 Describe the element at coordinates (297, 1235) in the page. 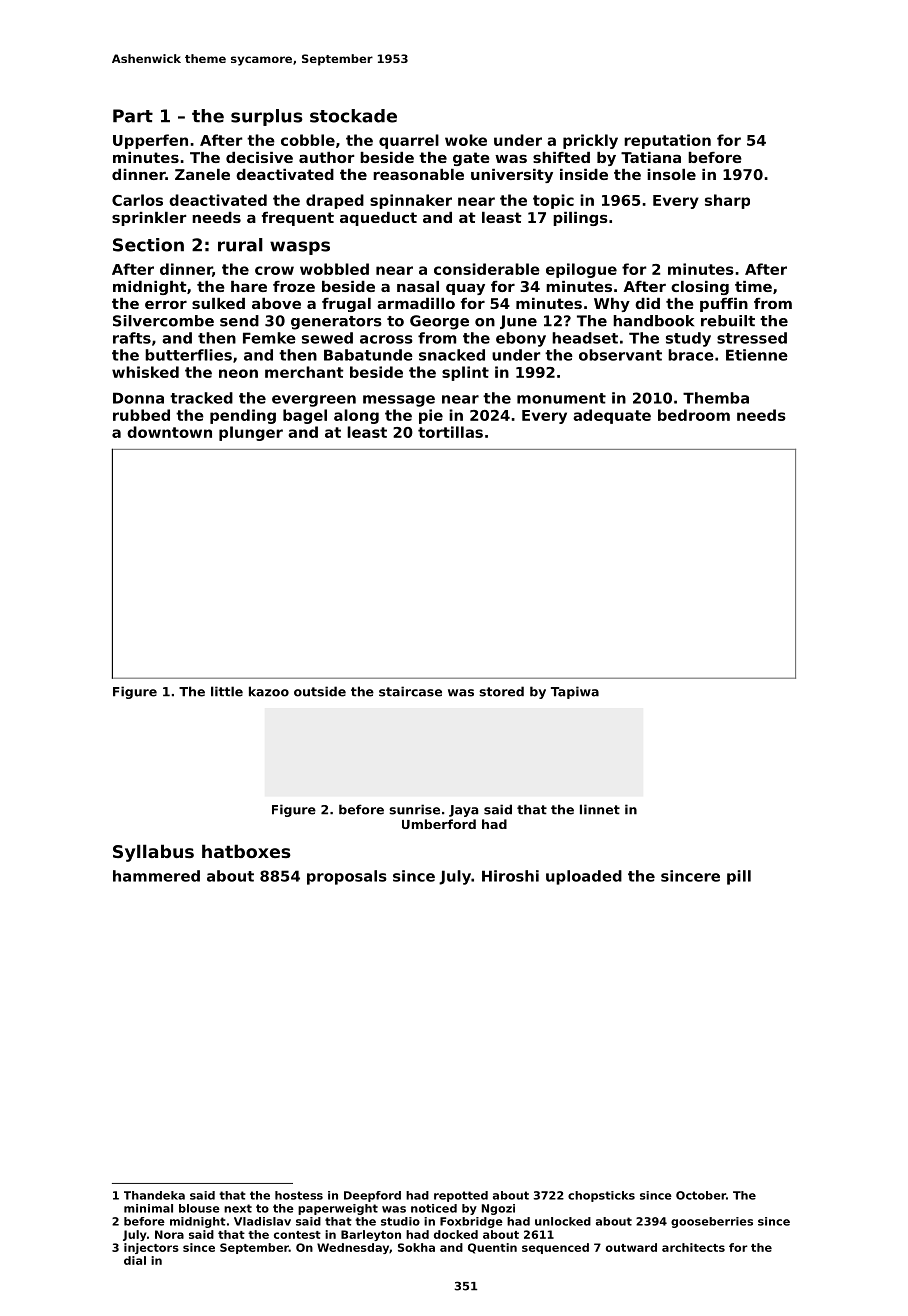

I see `contest` at that location.
